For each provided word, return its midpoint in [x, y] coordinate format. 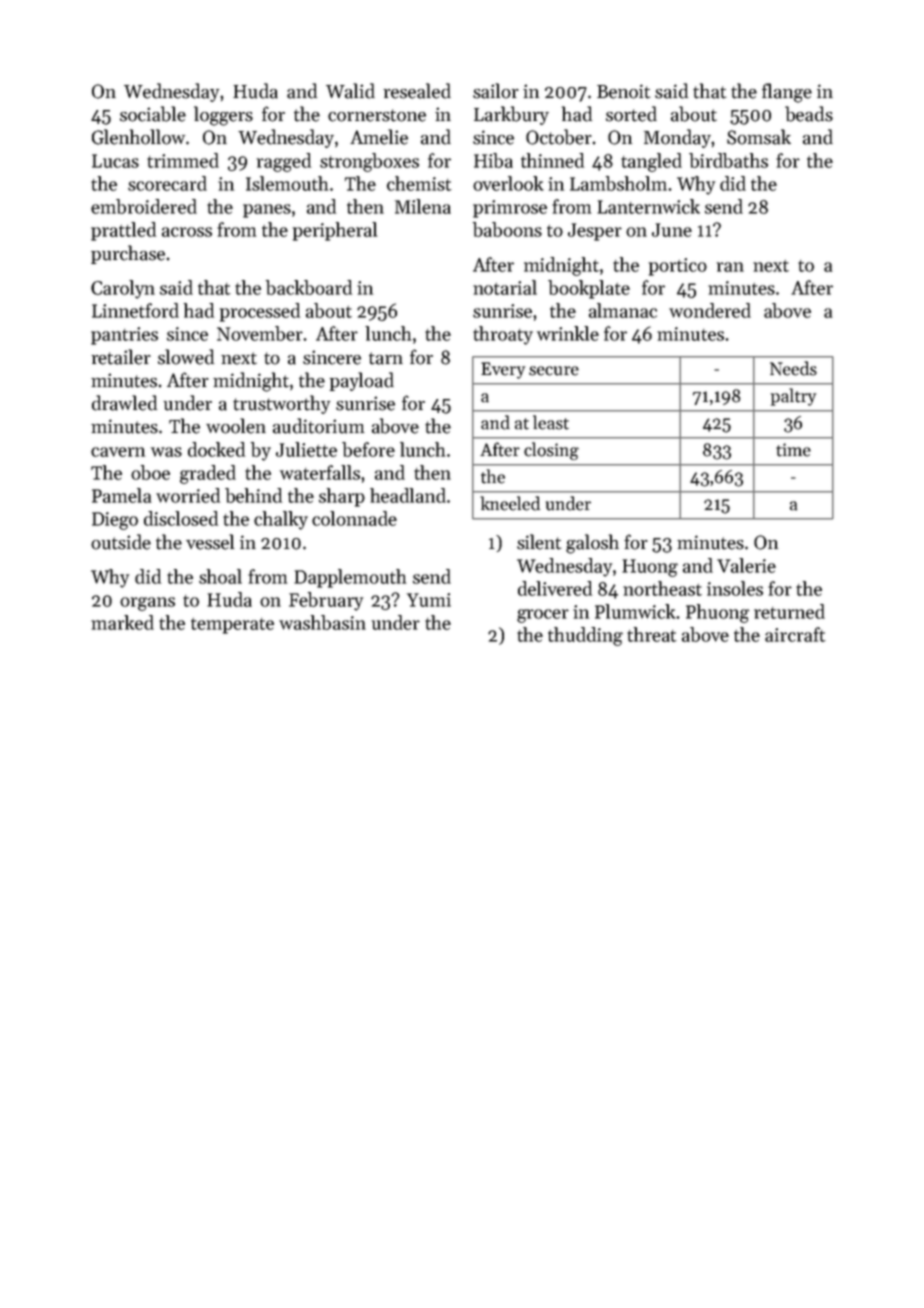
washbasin [322, 622]
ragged [284, 162]
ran [730, 267]
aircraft [795, 634]
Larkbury [511, 115]
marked [122, 622]
